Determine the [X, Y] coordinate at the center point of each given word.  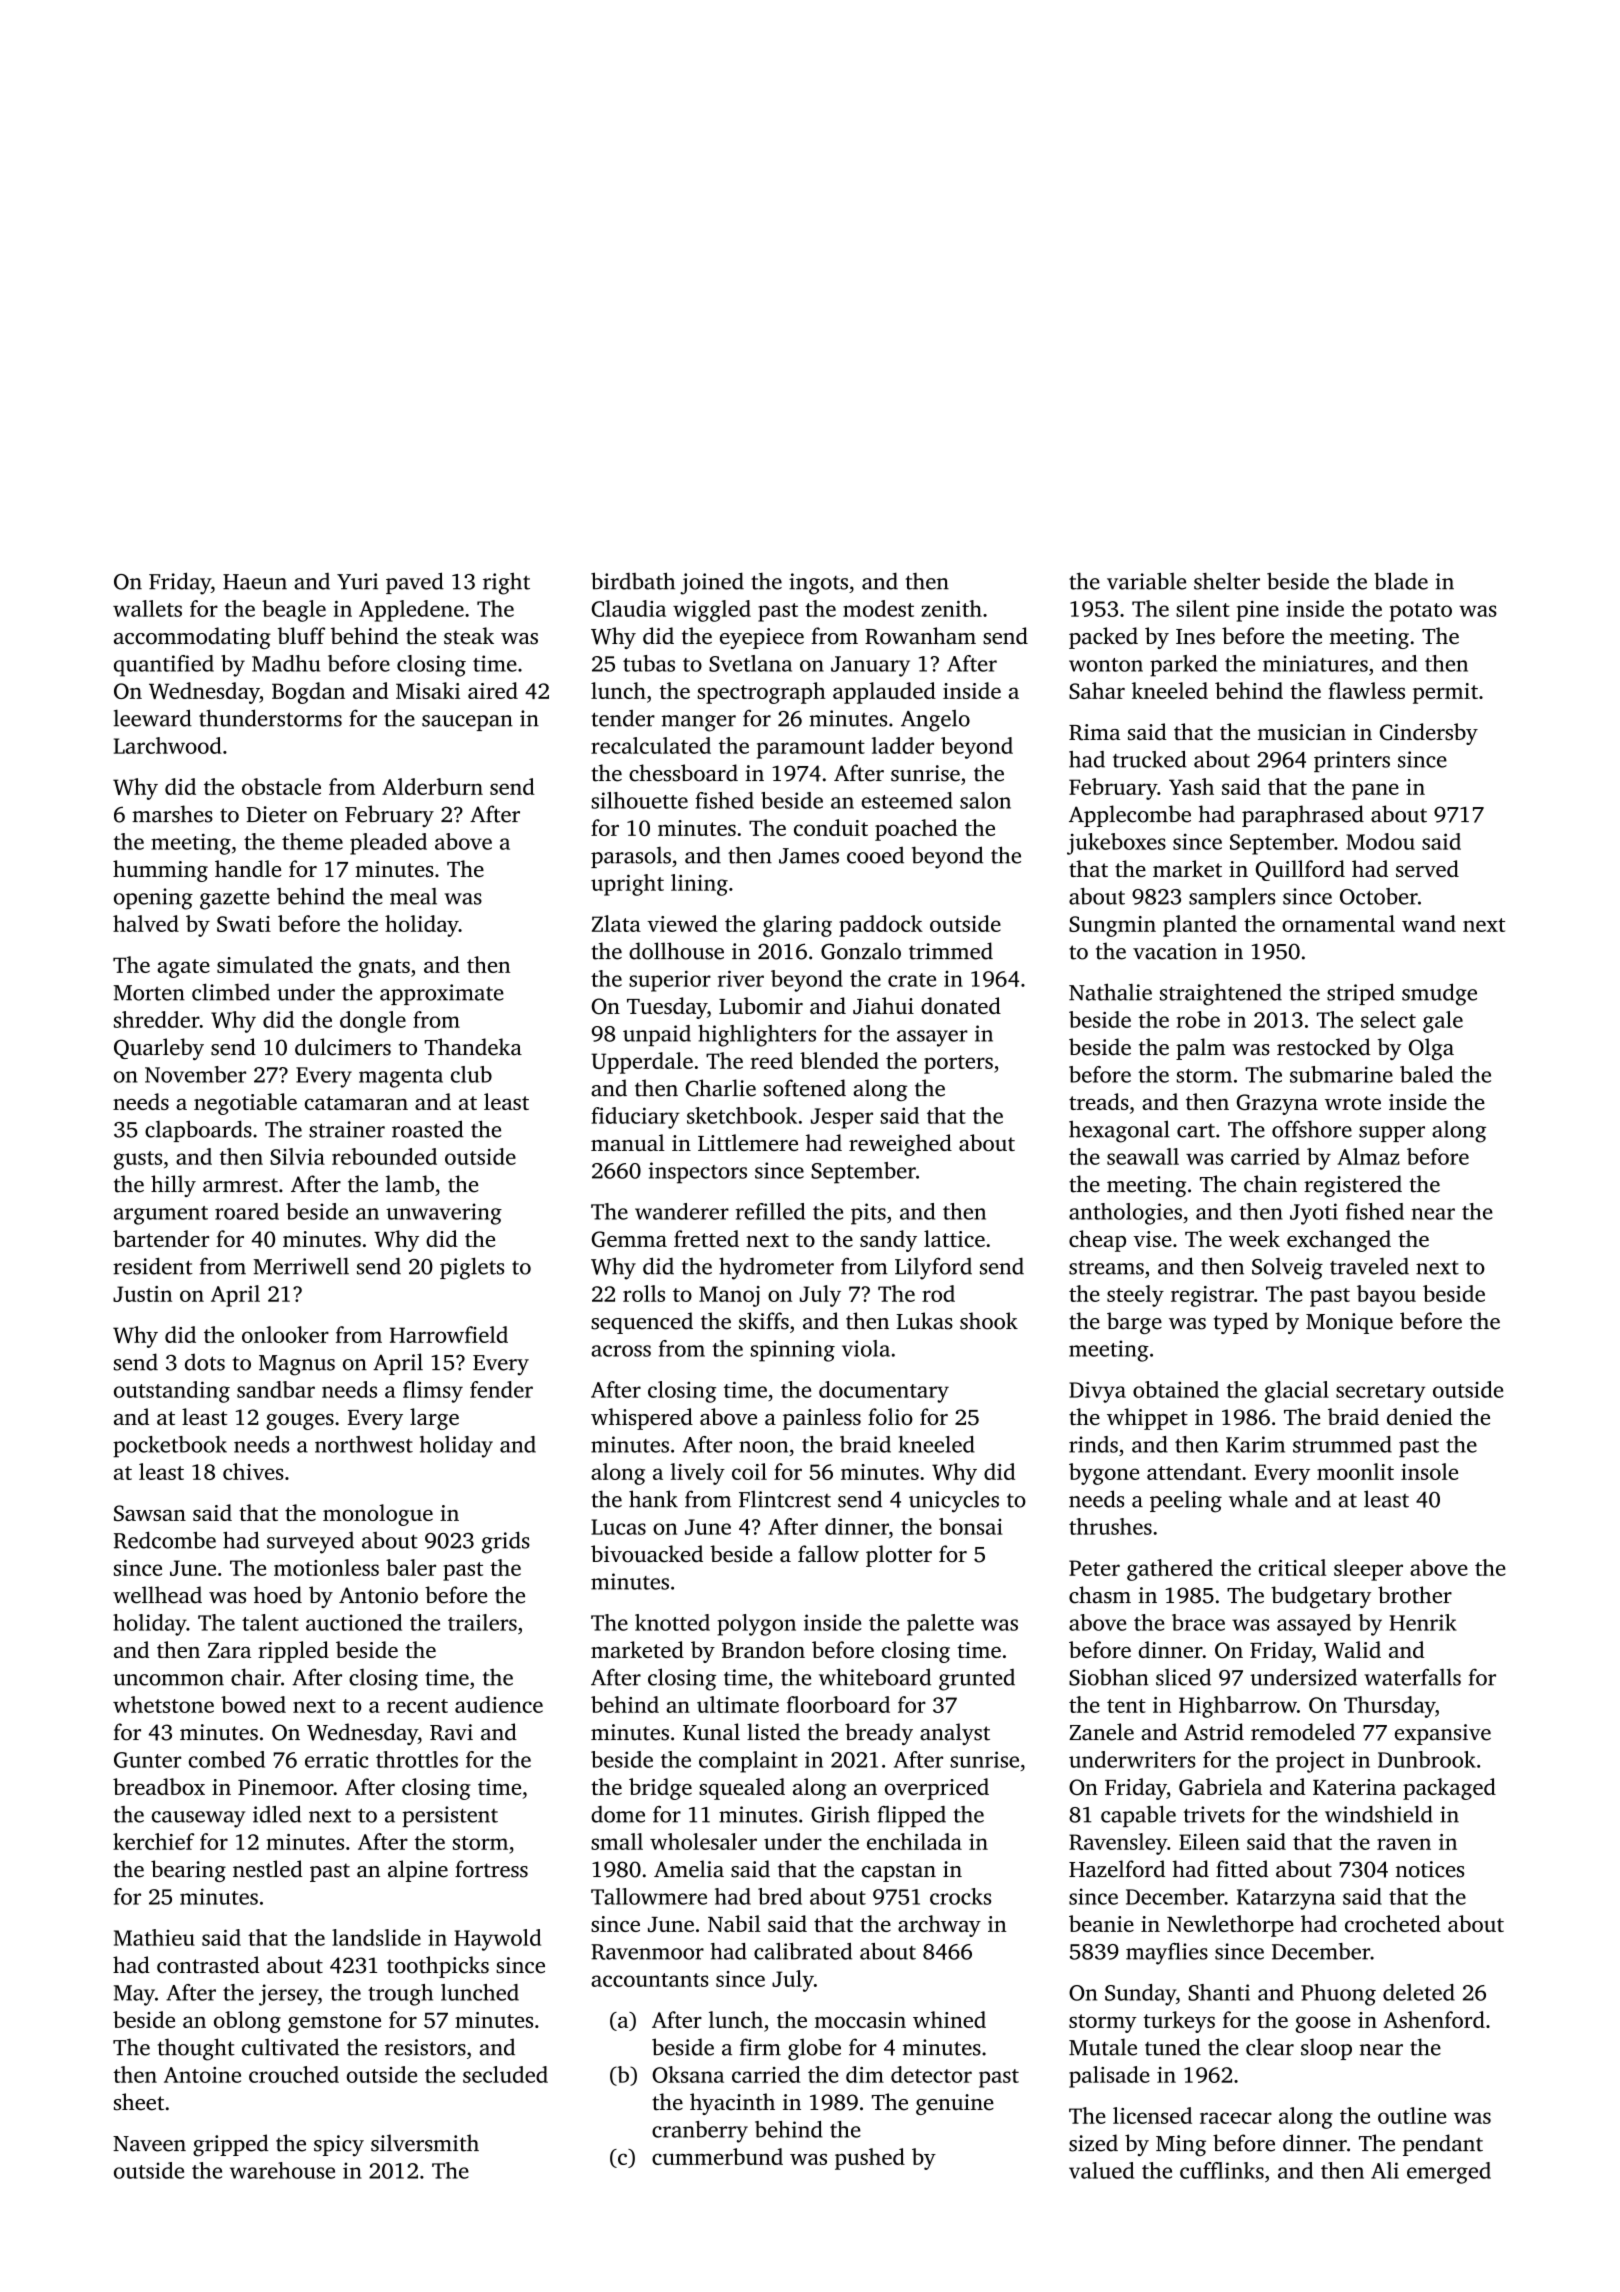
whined [949, 2019]
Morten [149, 993]
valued [1101, 2170]
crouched [294, 2074]
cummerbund [717, 2156]
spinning [793, 1351]
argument [161, 1215]
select [1388, 1019]
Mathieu [154, 1937]
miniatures [1315, 663]
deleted [1419, 1992]
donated [961, 1005]
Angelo [935, 721]
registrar [1212, 1296]
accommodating [192, 638]
